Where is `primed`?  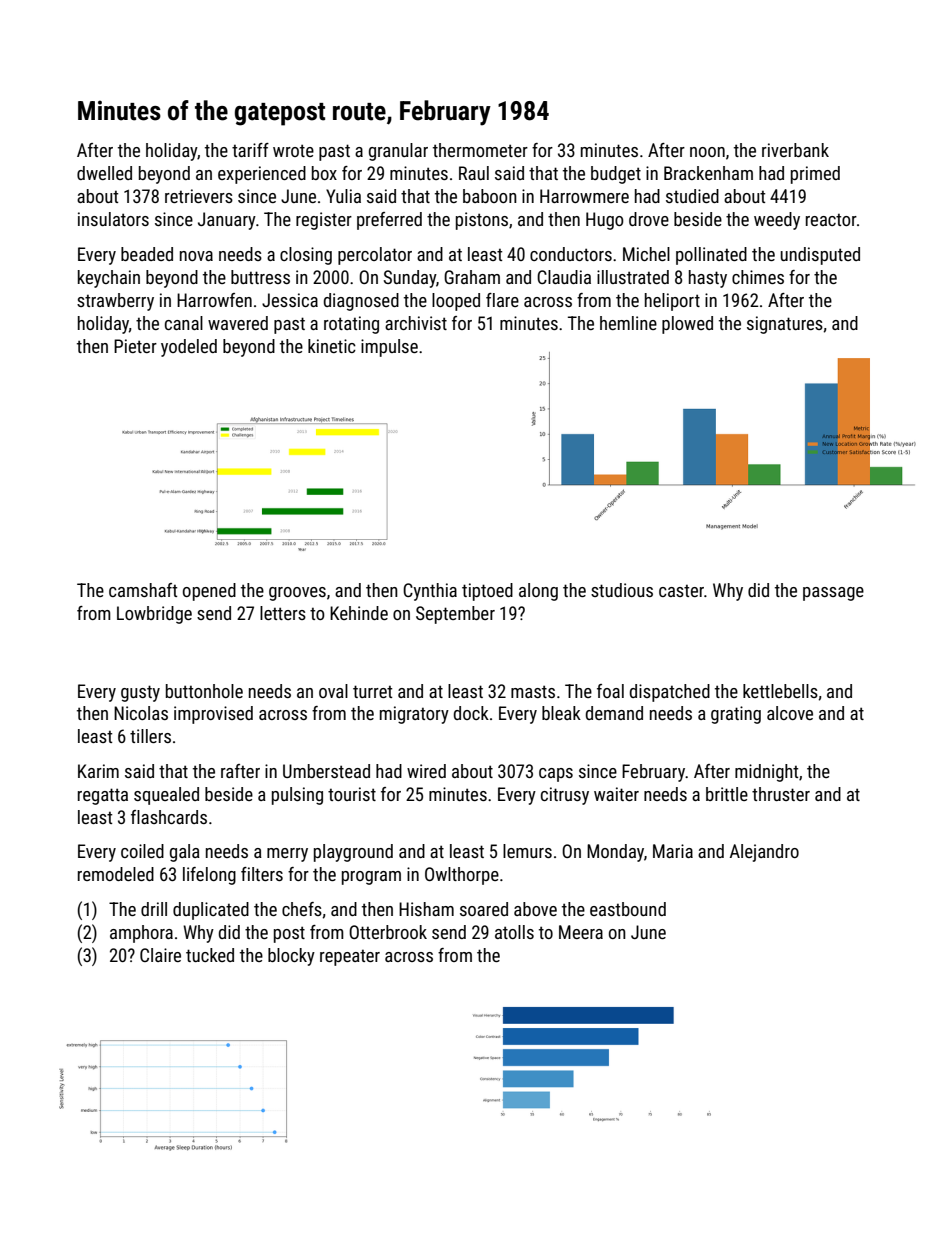
primed is located at coordinates (815, 175).
